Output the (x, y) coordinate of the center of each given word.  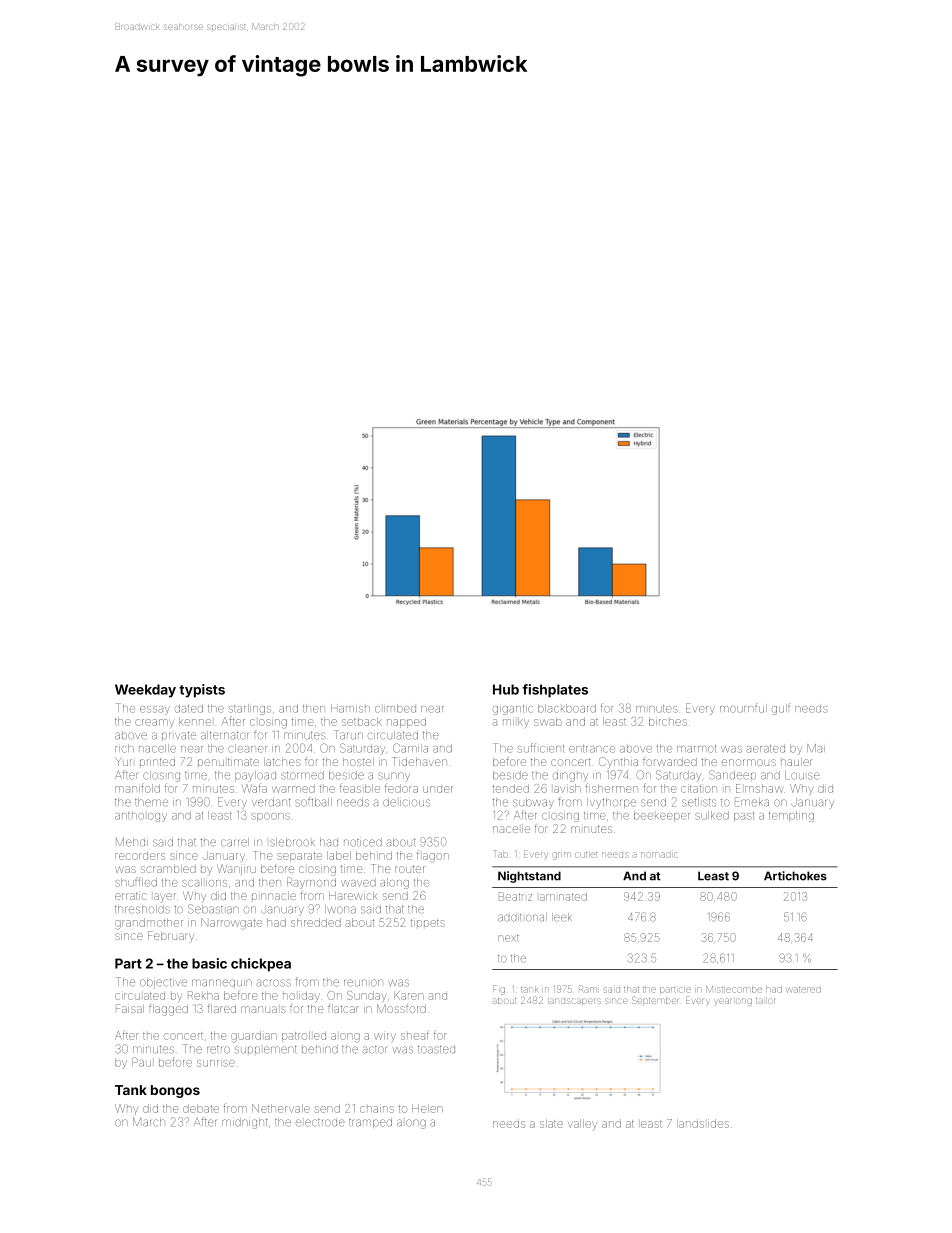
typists (202, 691)
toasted (436, 1050)
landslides (703, 1123)
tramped (370, 1123)
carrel (235, 842)
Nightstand (529, 877)
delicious (406, 802)
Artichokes (795, 876)
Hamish (350, 708)
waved (358, 882)
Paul (141, 1062)
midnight (244, 1123)
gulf (781, 709)
